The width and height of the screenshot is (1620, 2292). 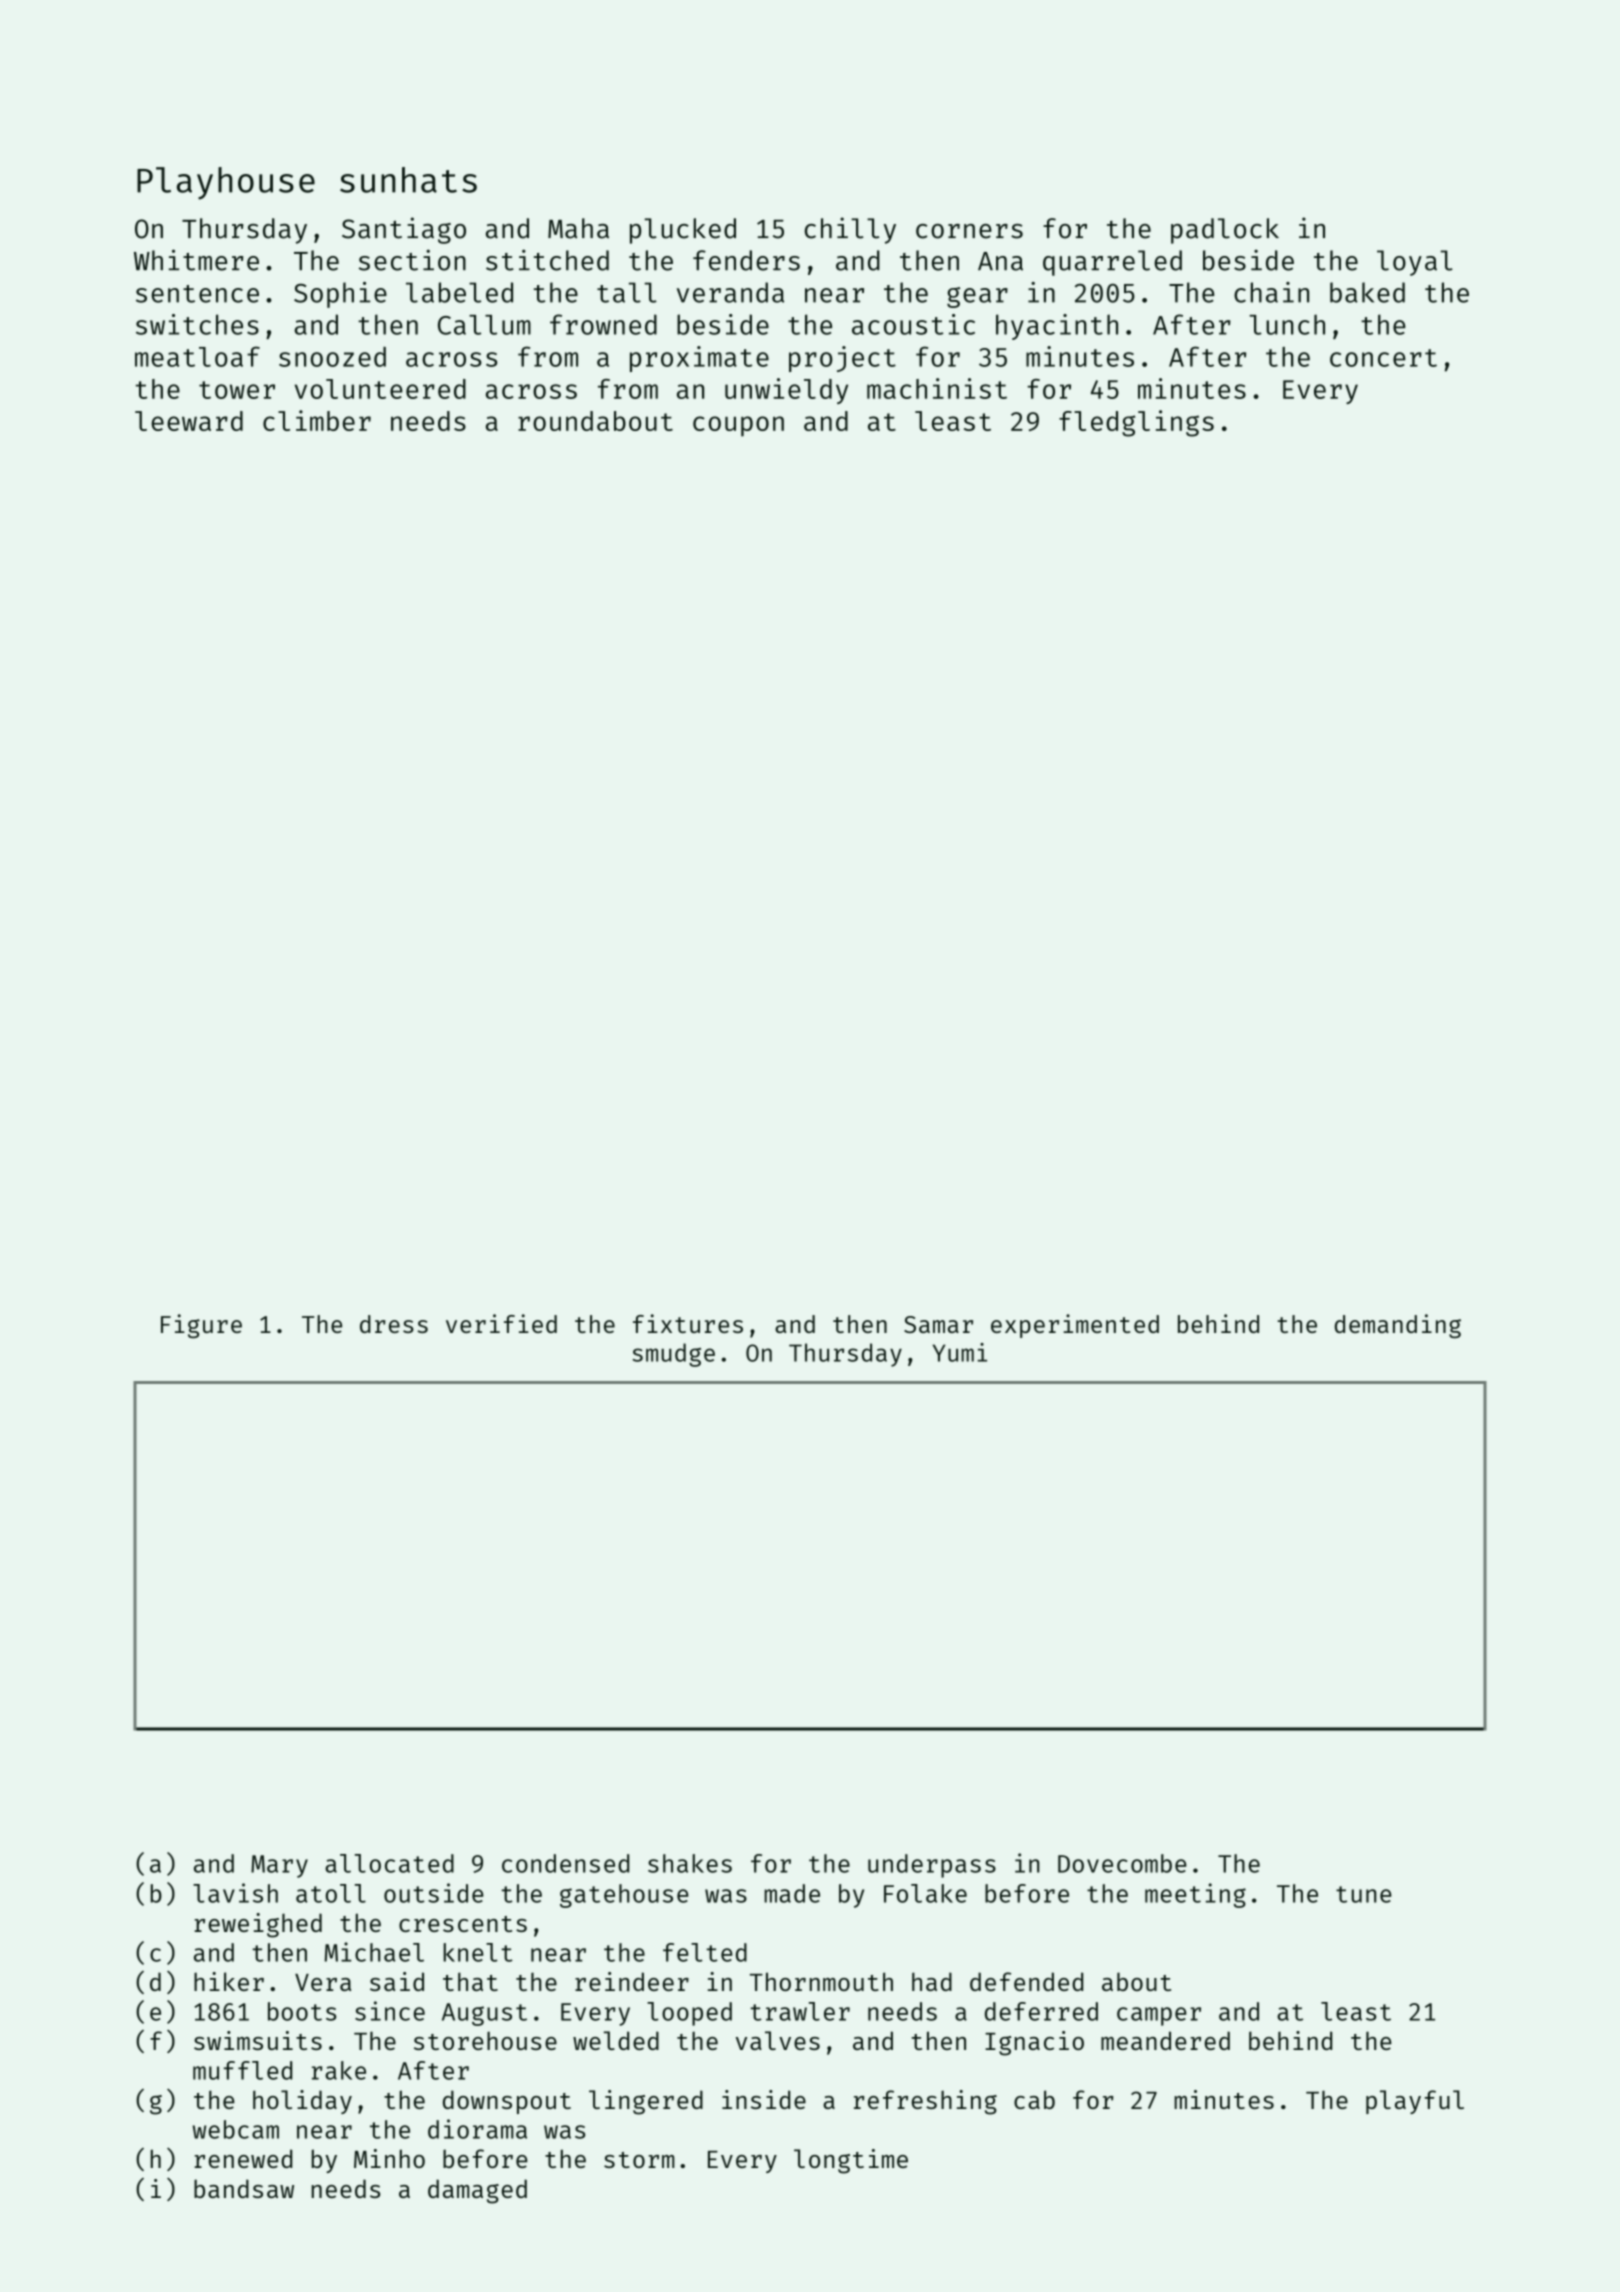 What do you see at coordinates (1398, 1326) in the screenshot?
I see `demanding` at bounding box center [1398, 1326].
